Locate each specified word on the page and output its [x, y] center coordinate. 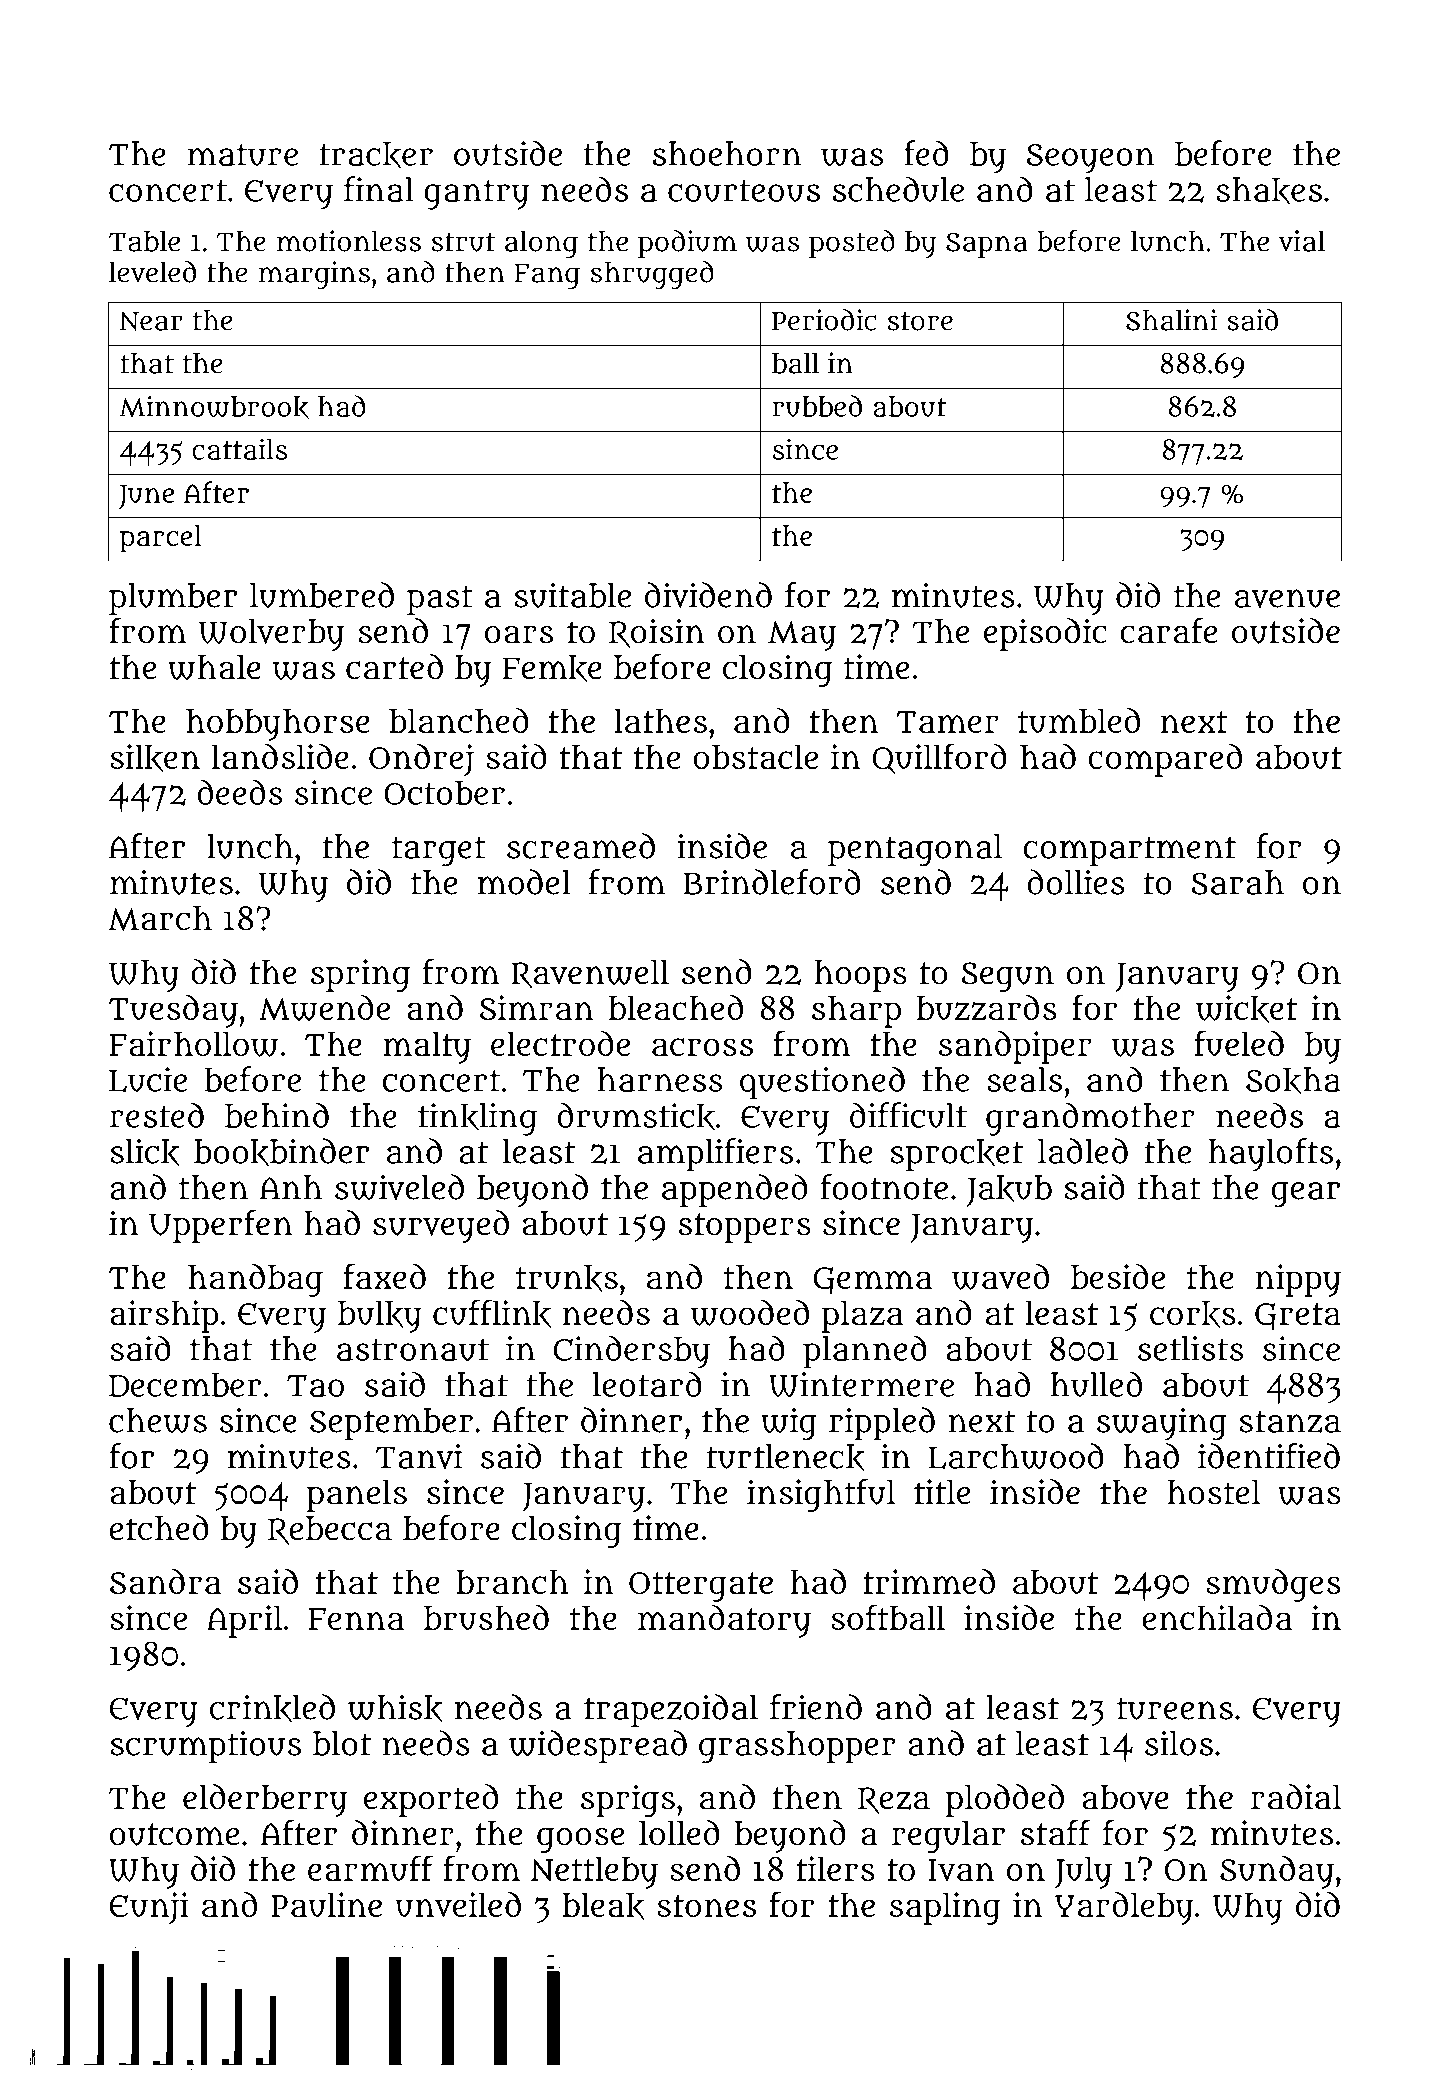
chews [158, 1420]
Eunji [148, 1908]
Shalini [1171, 320]
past [440, 600]
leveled [152, 272]
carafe [1168, 631]
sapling [945, 1908]
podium [687, 244]
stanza [1290, 1421]
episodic [1045, 634]
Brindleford [772, 882]
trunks [567, 1278]
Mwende [324, 1008]
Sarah [1237, 882]
